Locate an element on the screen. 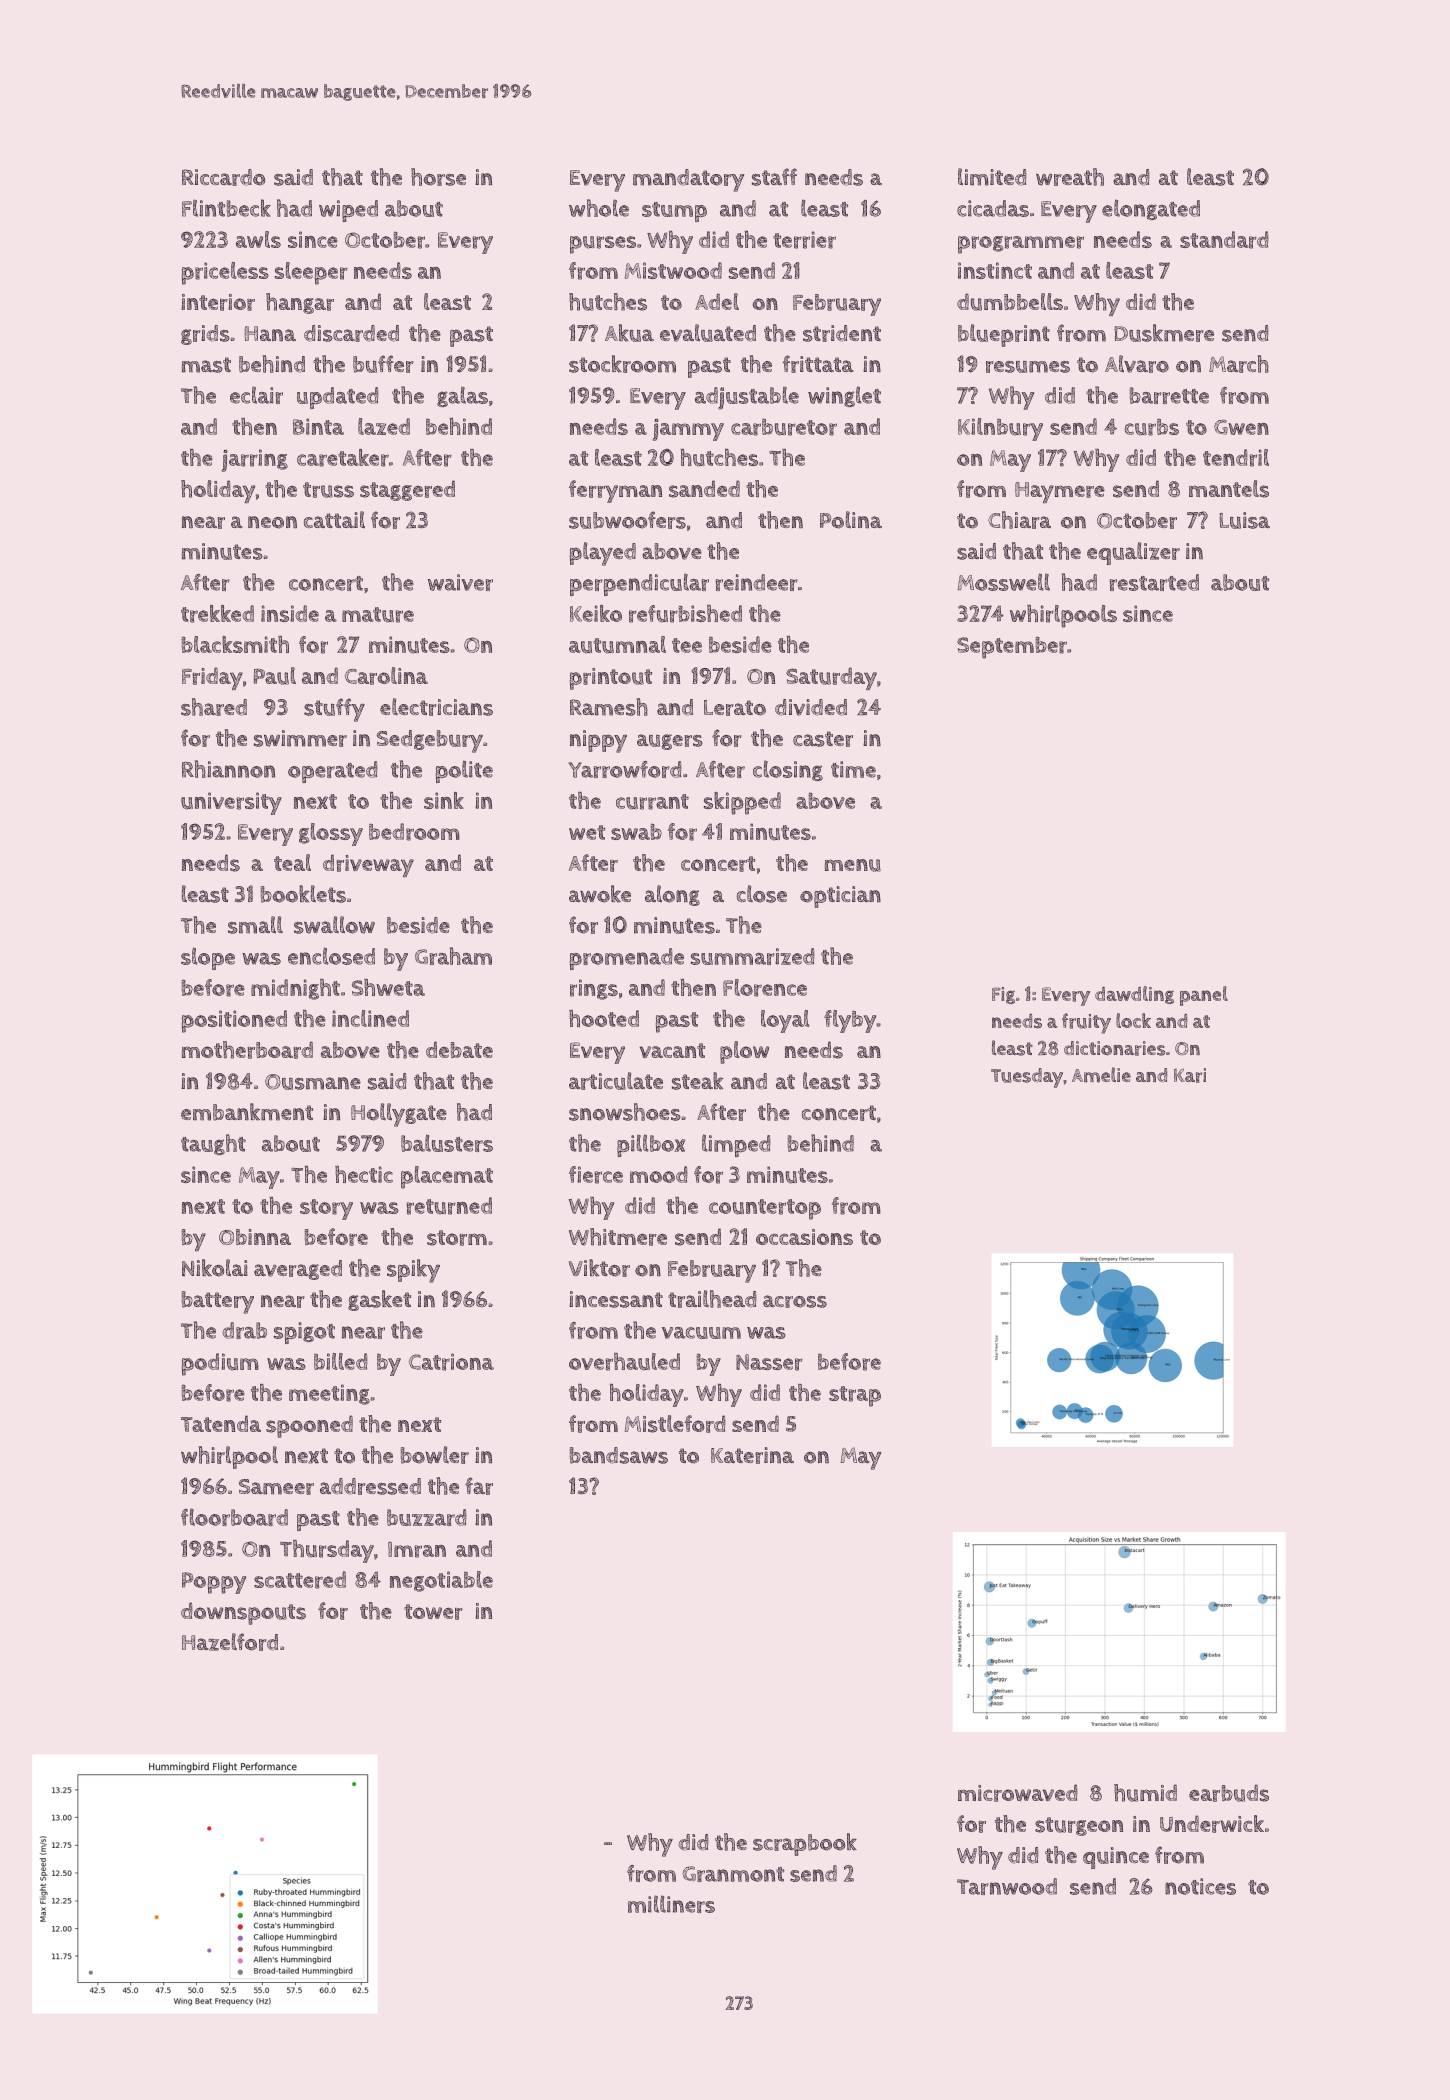  floorboard is located at coordinates (234, 1517).
